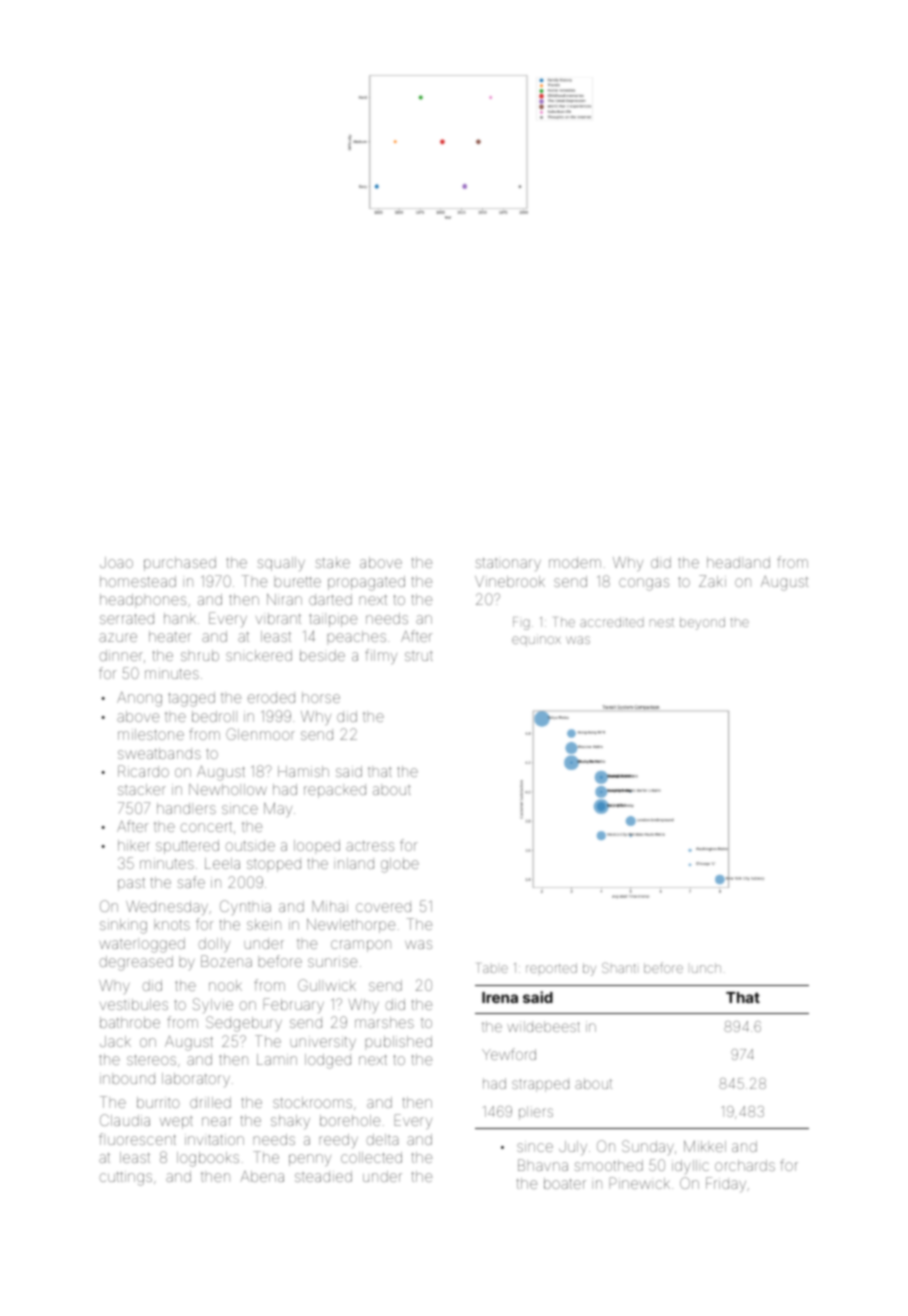  I want to click on Claudia, so click(125, 1120).
